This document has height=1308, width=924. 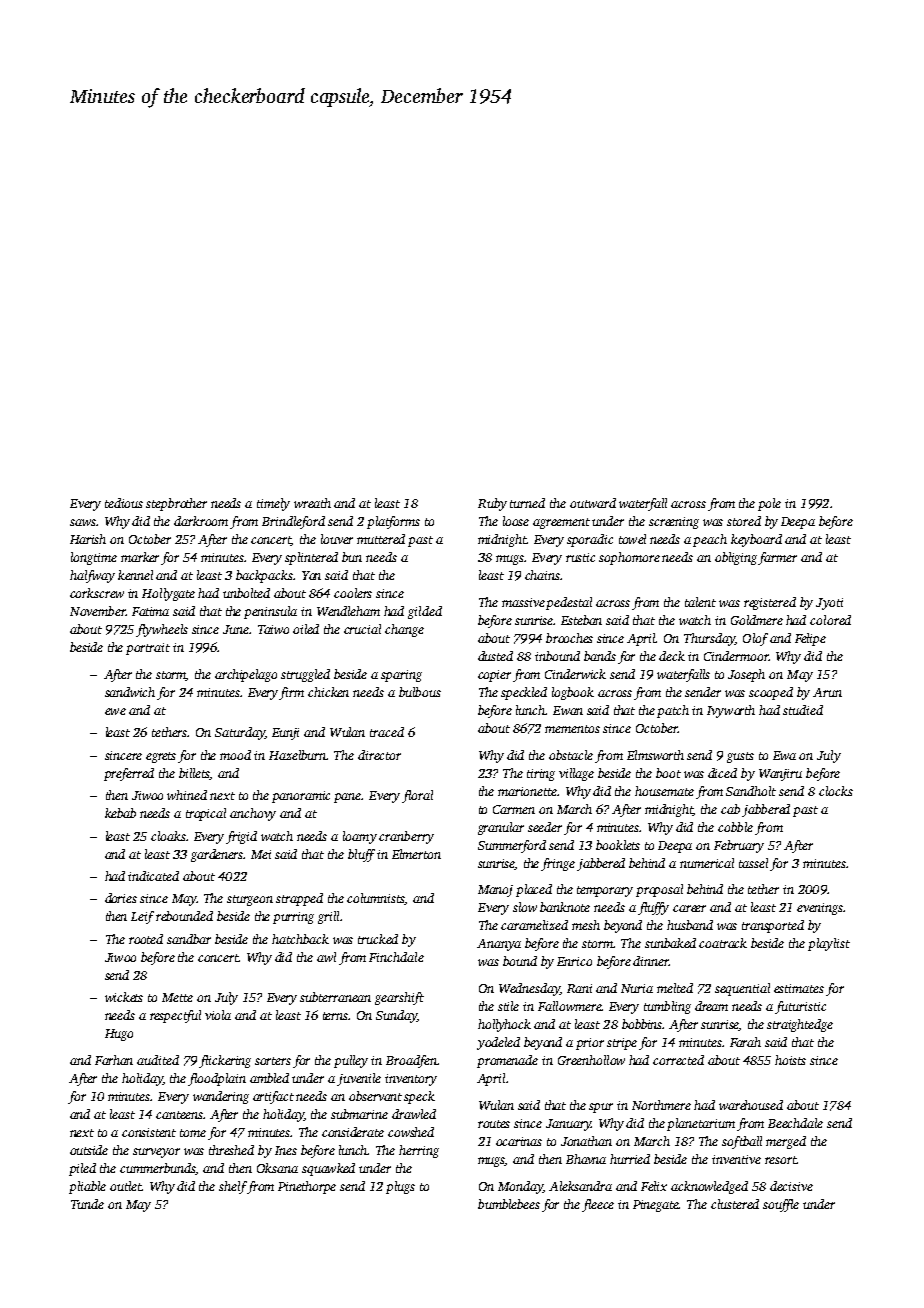 What do you see at coordinates (527, 503) in the document?
I see `turned` at bounding box center [527, 503].
